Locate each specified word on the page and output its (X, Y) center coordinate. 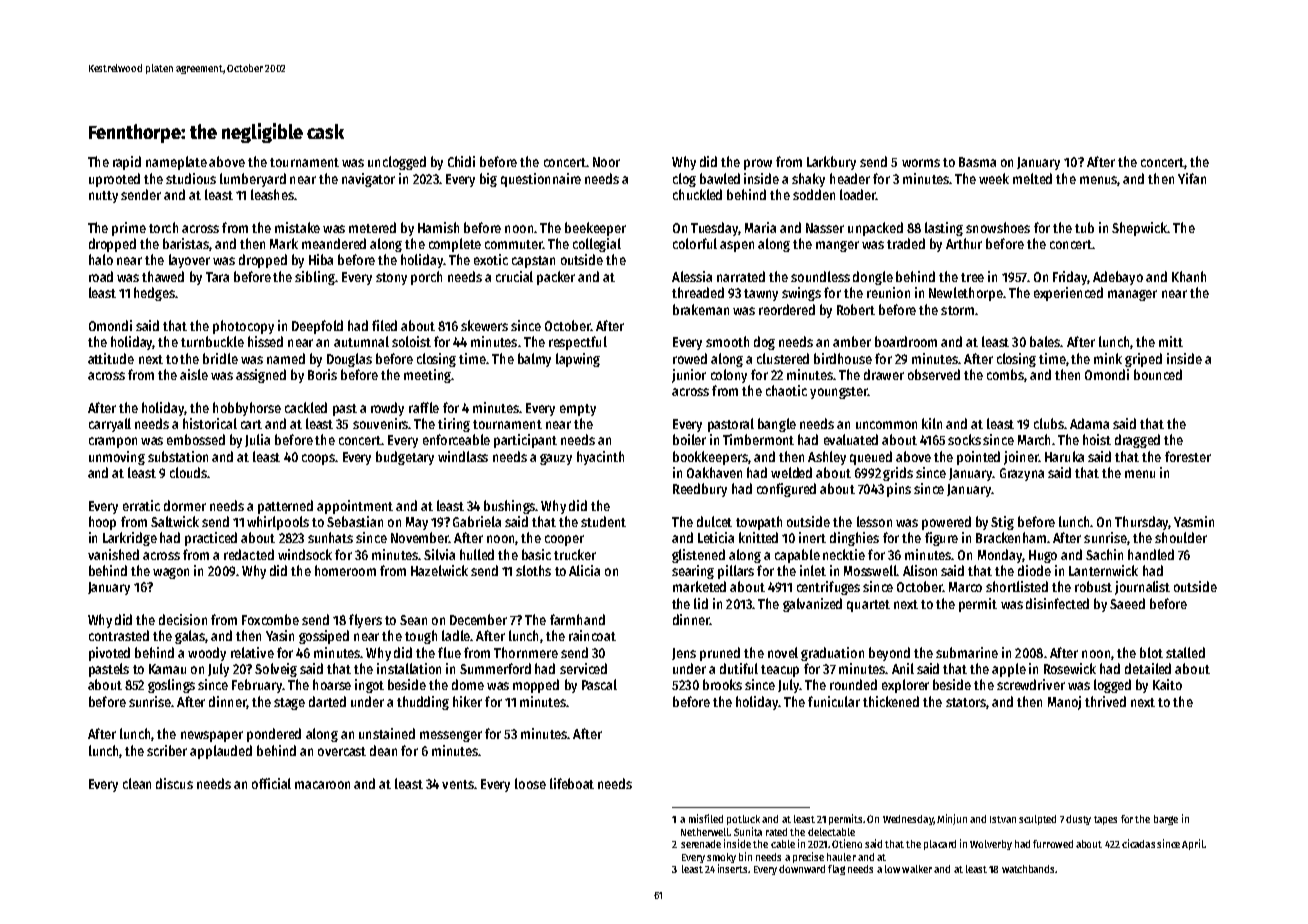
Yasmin (1194, 521)
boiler (689, 439)
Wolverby (991, 845)
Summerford (495, 668)
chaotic (786, 390)
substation (178, 456)
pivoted (109, 654)
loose (530, 783)
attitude (111, 358)
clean (137, 783)
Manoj (1064, 703)
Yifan (1192, 178)
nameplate (176, 163)
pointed (978, 458)
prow (758, 164)
